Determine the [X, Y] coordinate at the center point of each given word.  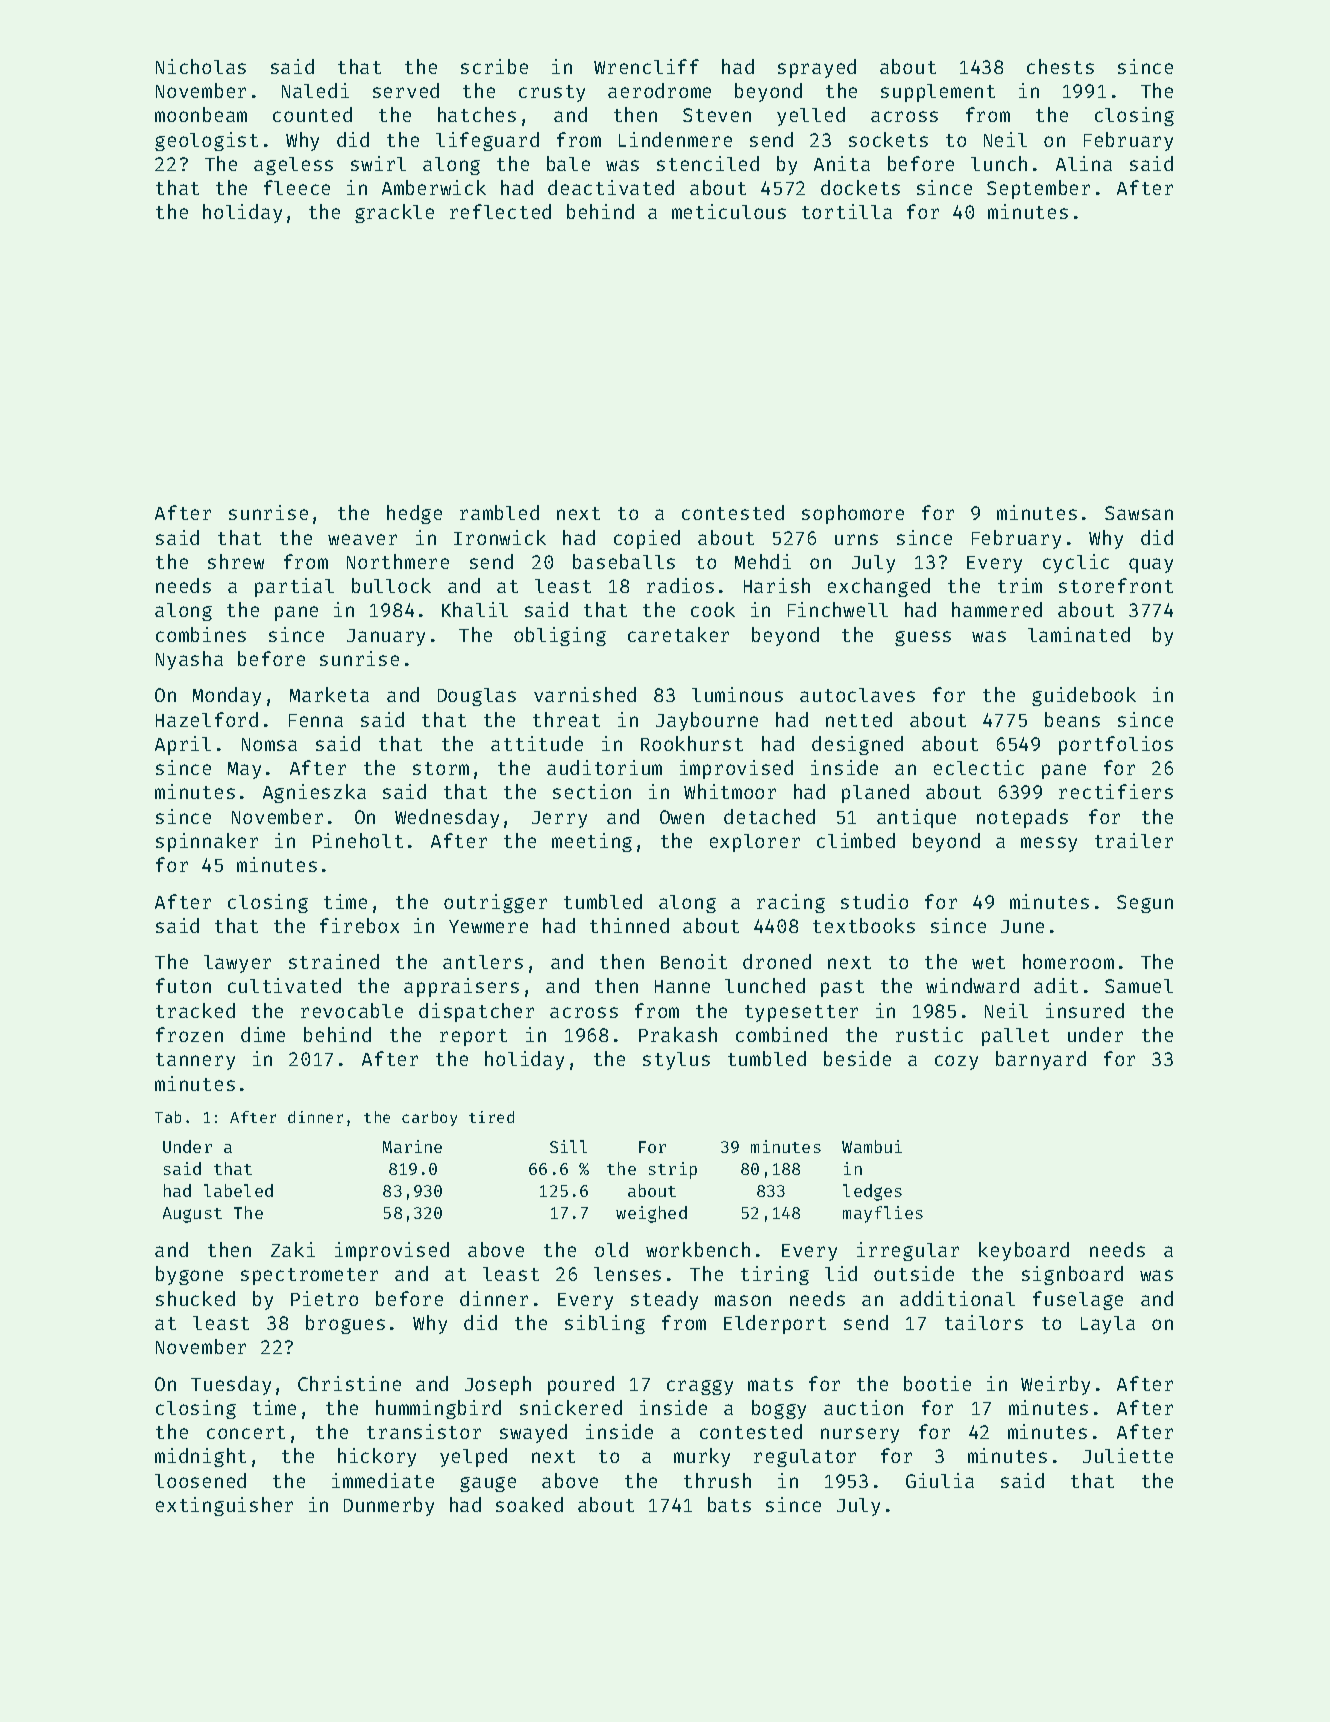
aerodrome [659, 90]
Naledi [315, 90]
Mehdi [763, 561]
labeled [238, 1190]
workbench [698, 1249]
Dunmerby [389, 1506]
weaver [362, 539]
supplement [938, 93]
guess [923, 638]
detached [769, 816]
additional [957, 1298]
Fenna [316, 720]
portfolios [1116, 745]
